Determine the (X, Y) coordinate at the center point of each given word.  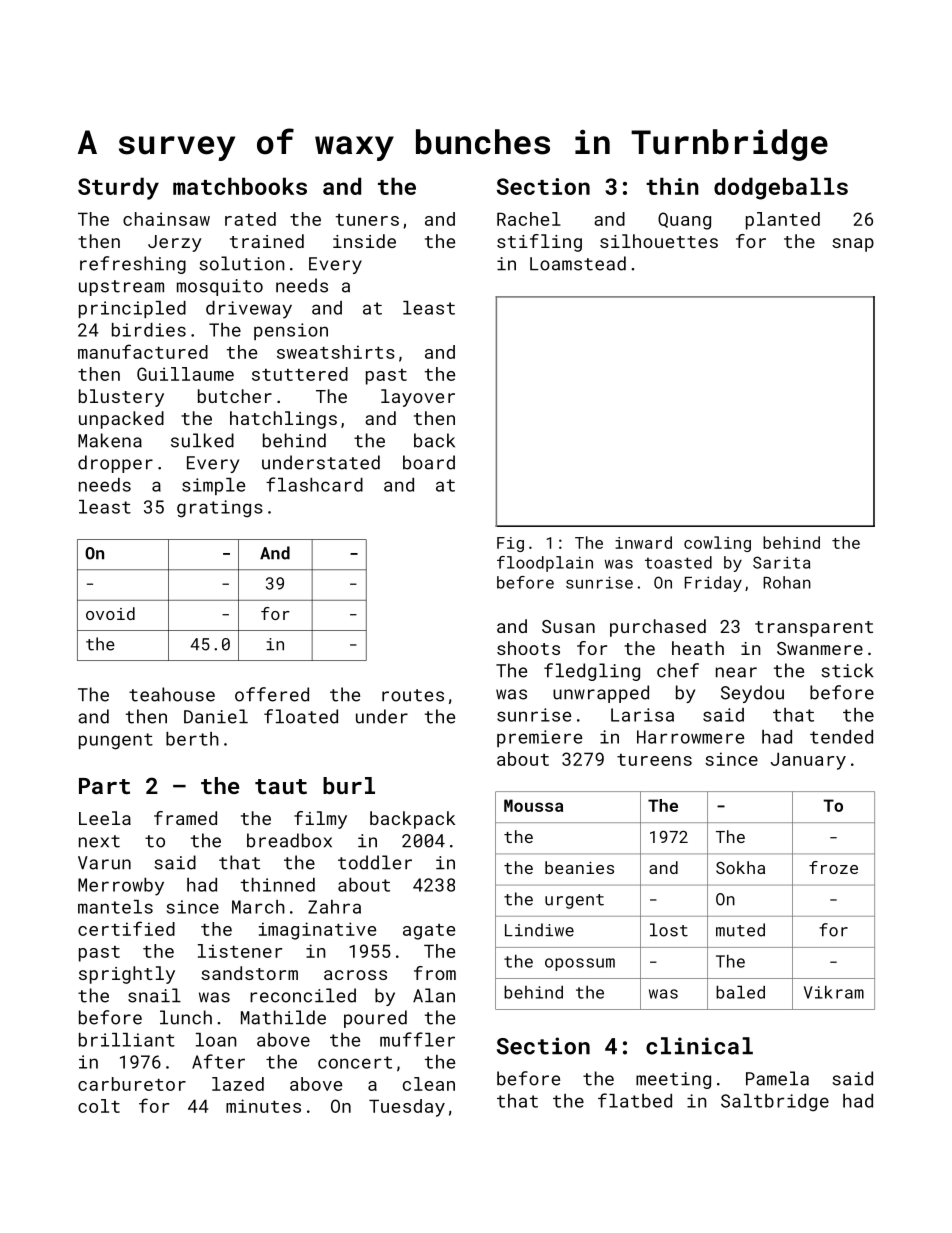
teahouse (172, 694)
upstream (121, 288)
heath (698, 648)
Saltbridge (775, 1103)
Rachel (529, 219)
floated (301, 716)
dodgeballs (781, 188)
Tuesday (407, 1108)
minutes (263, 1106)
